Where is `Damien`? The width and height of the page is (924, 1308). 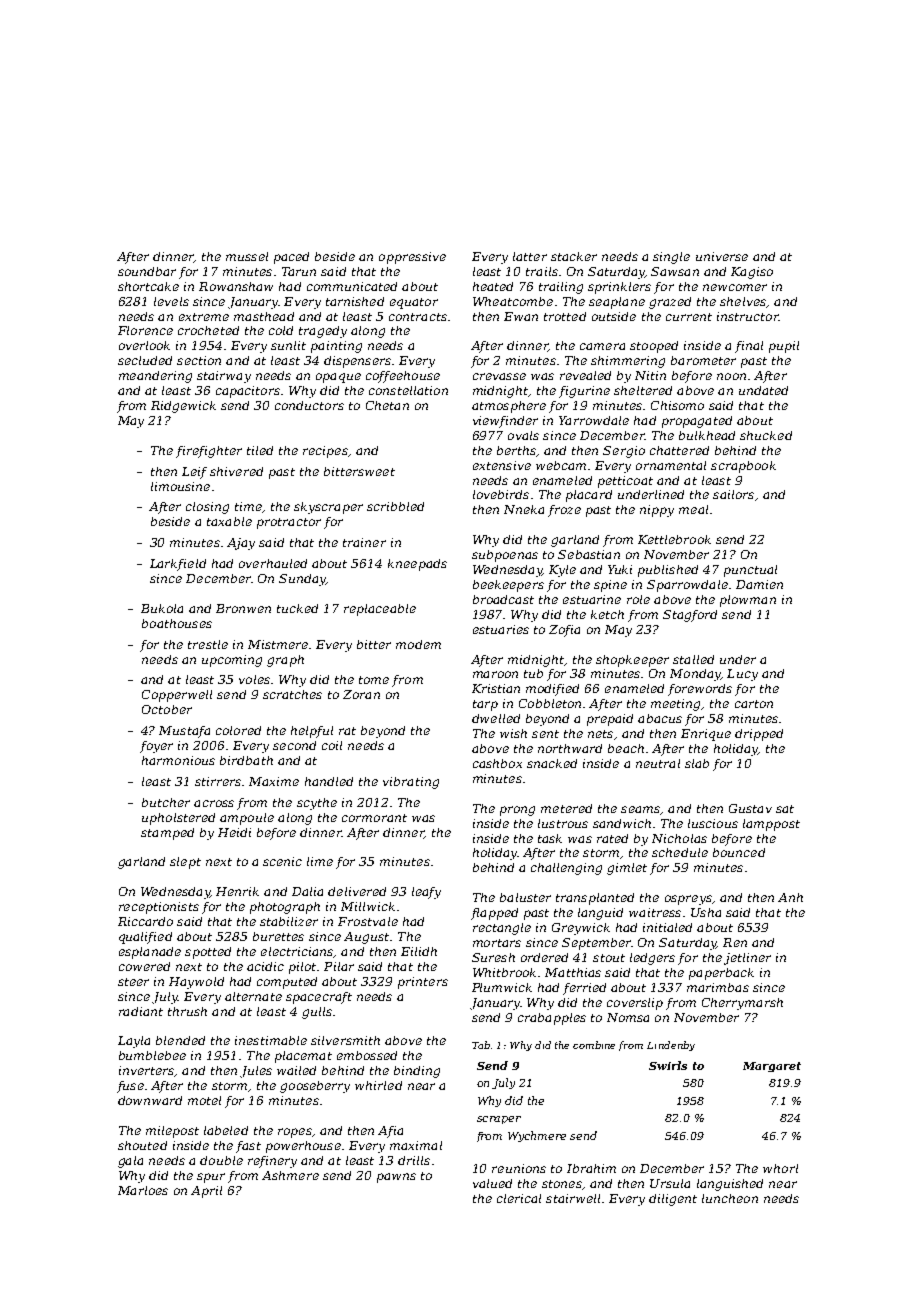 Damien is located at coordinates (759, 584).
